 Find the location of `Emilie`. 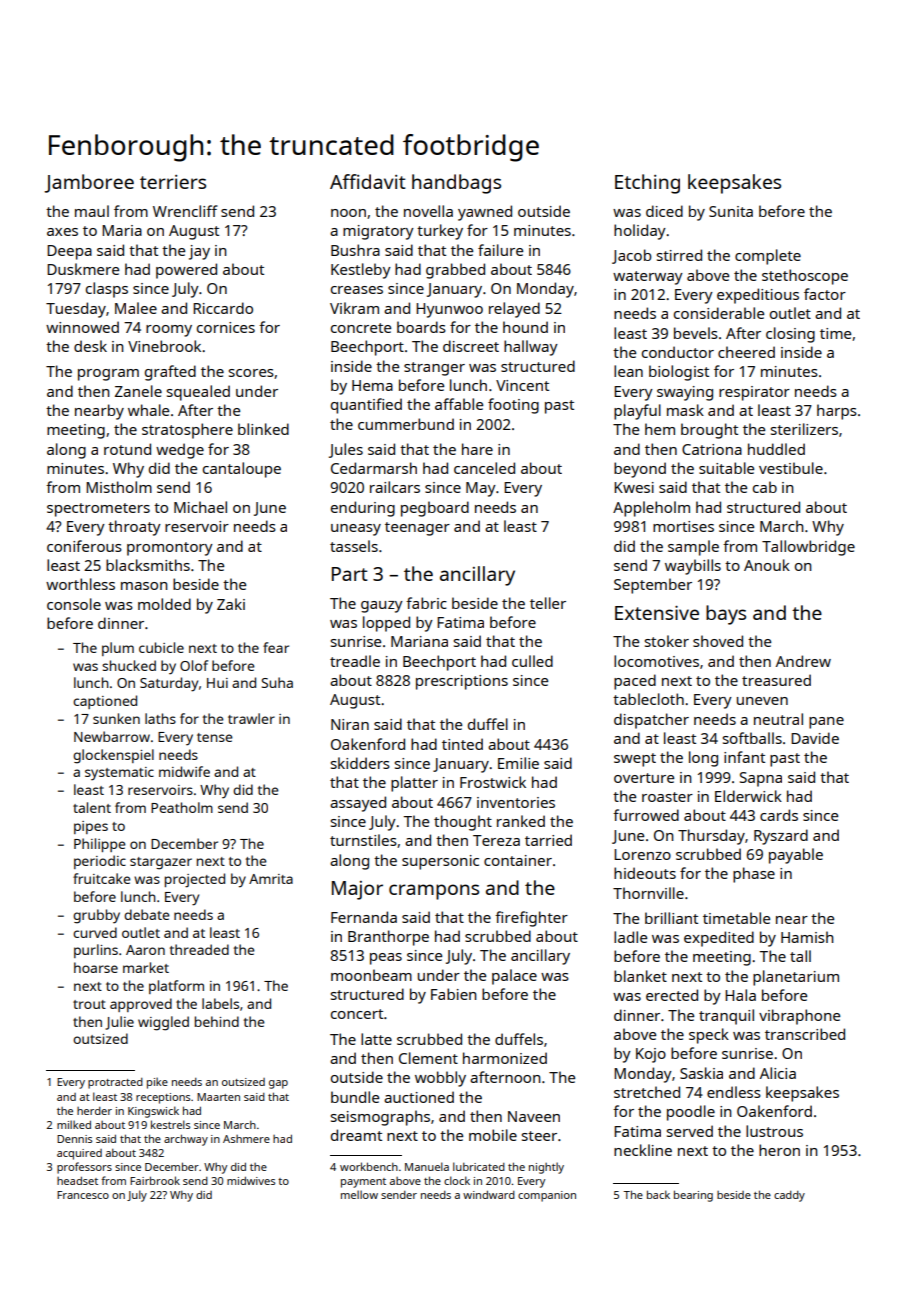

Emilie is located at coordinates (518, 763).
